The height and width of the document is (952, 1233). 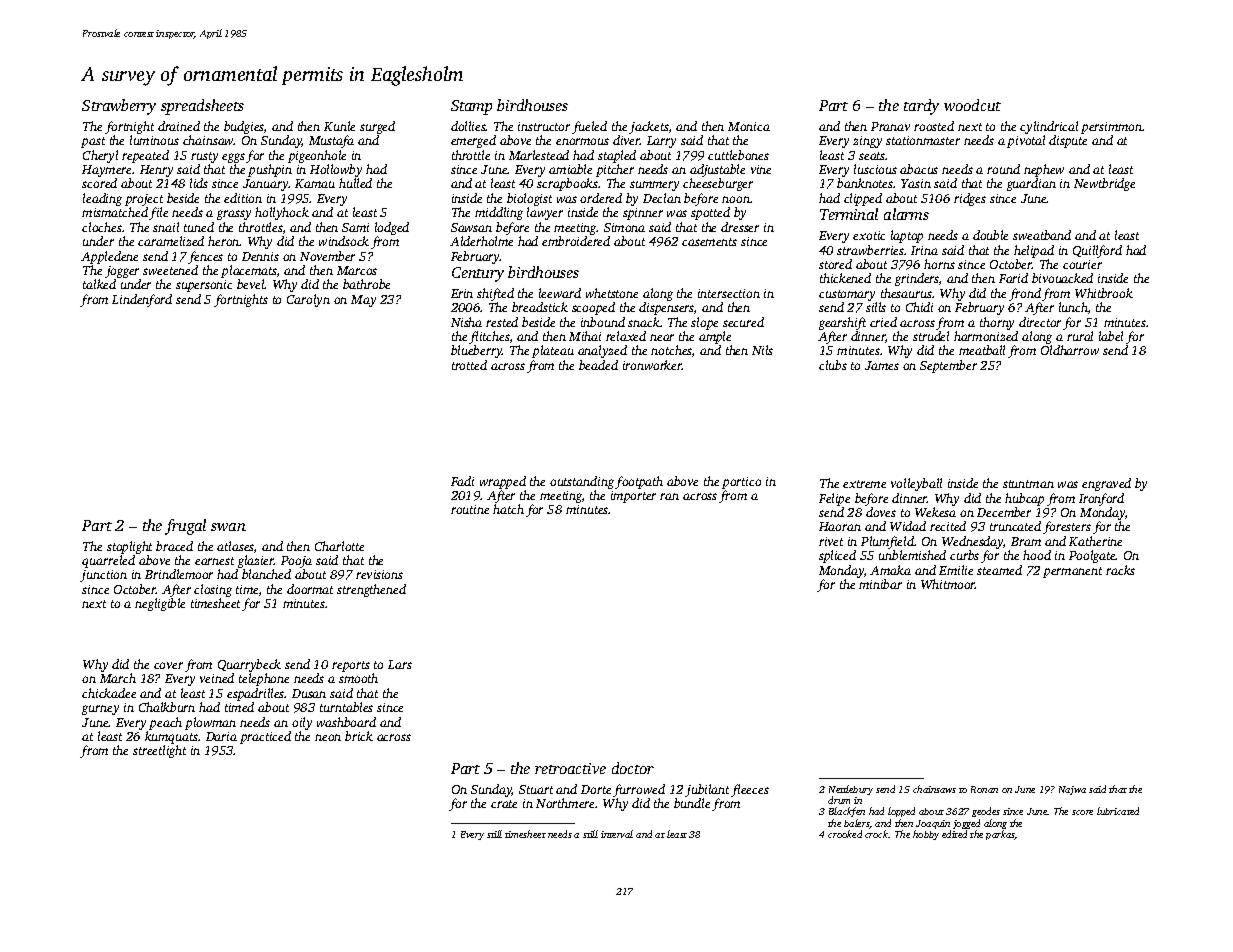 What do you see at coordinates (159, 751) in the document?
I see `streetlight` at bounding box center [159, 751].
